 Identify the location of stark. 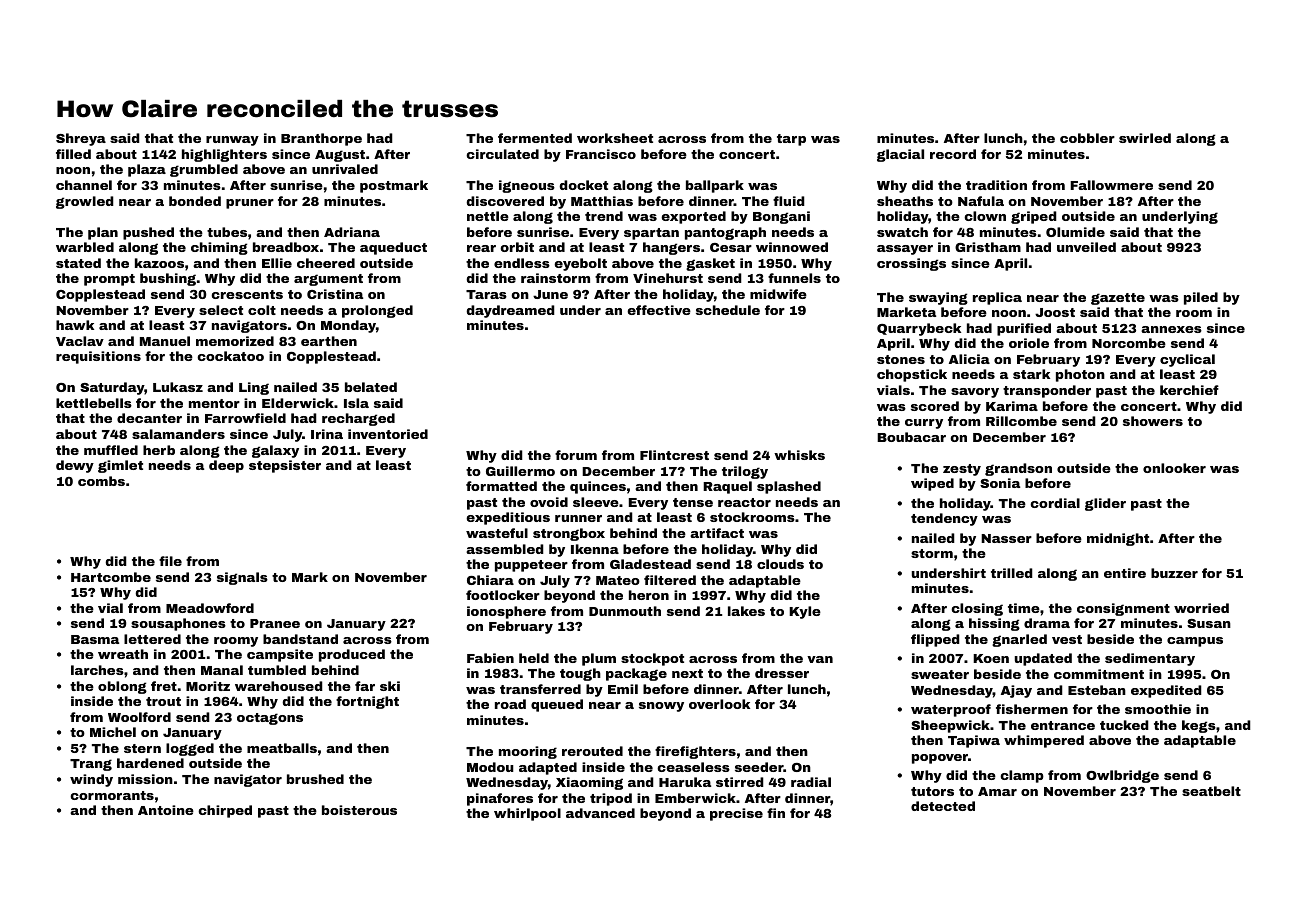
(1031, 374).
